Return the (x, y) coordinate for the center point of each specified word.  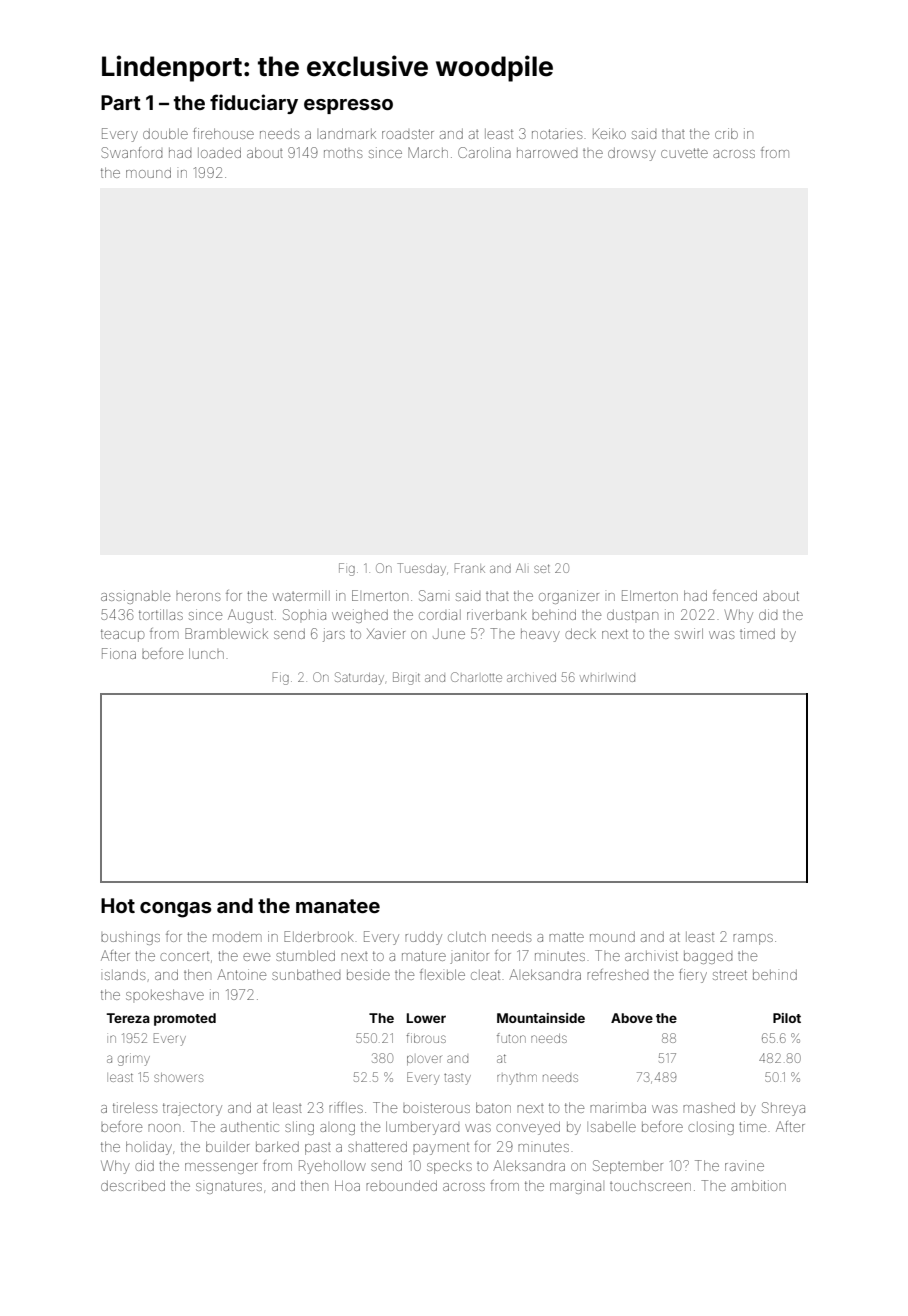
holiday (149, 1148)
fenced (735, 595)
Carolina (484, 152)
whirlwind (607, 678)
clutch (467, 936)
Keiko (609, 133)
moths (343, 153)
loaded (219, 153)
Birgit (406, 678)
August (250, 616)
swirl (689, 633)
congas (176, 910)
